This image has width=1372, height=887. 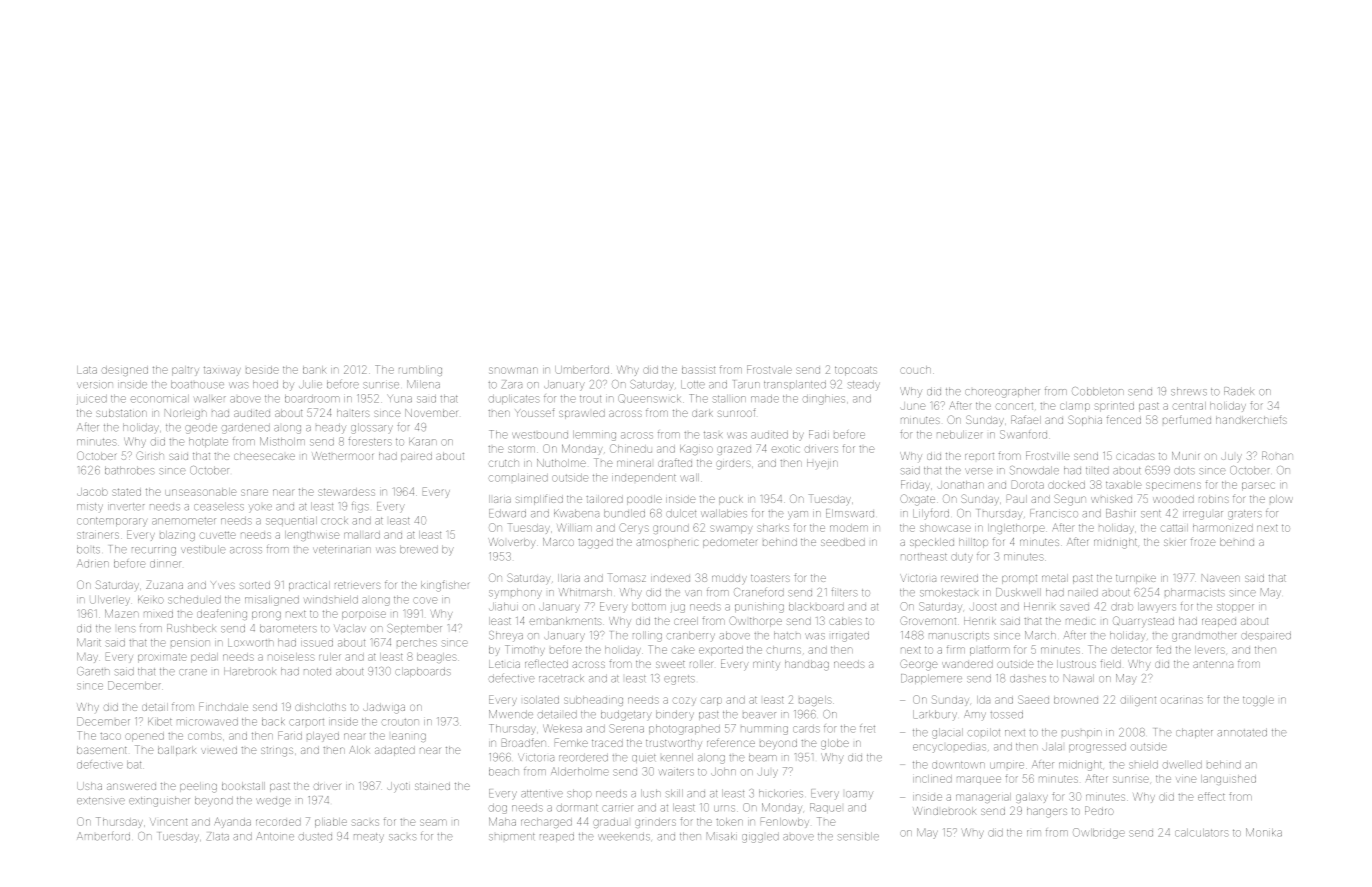 What do you see at coordinates (358, 585) in the image?
I see `retrievers` at bounding box center [358, 585].
